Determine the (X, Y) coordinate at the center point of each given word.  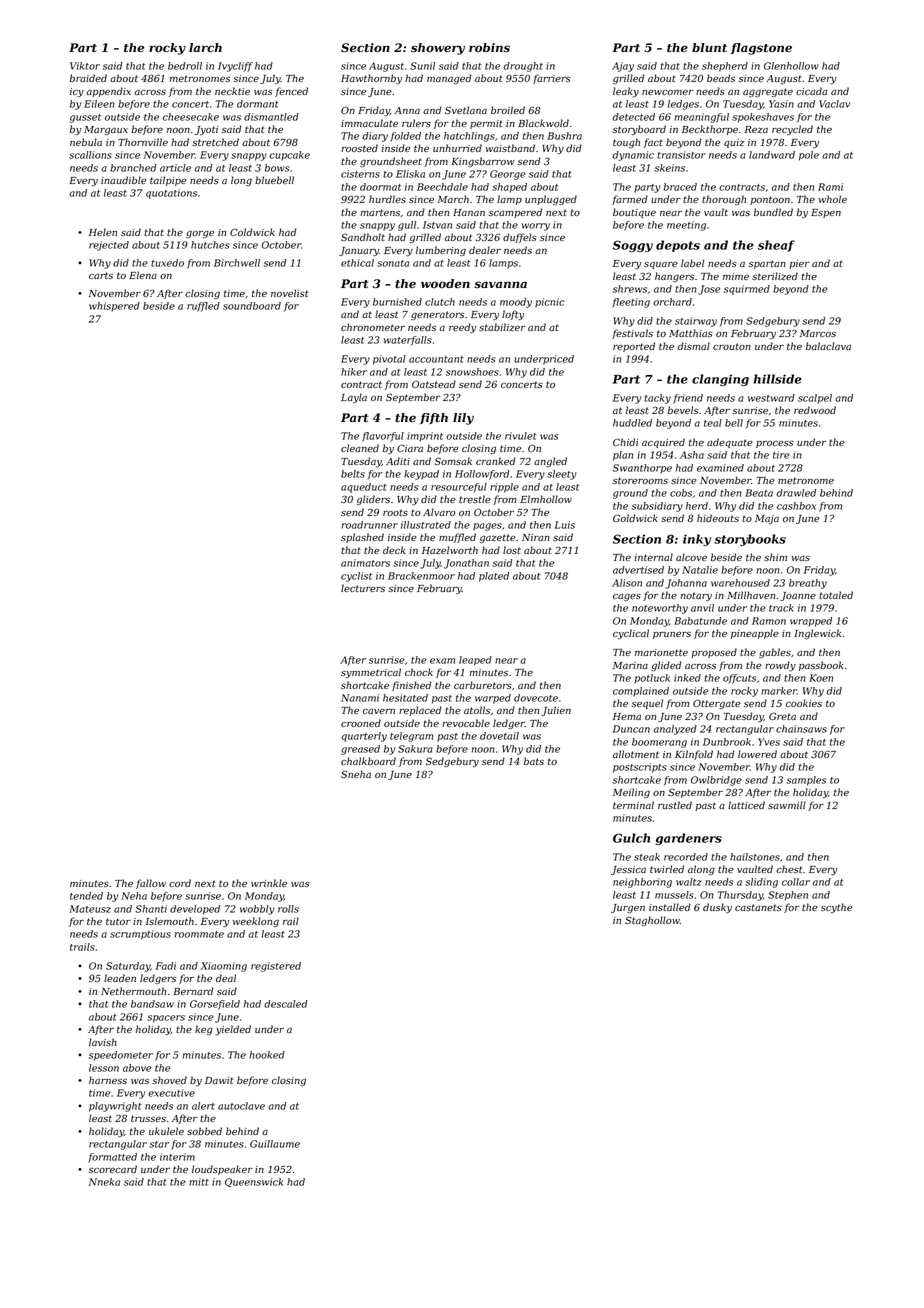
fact (653, 143)
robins (489, 48)
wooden (445, 284)
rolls (288, 909)
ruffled (203, 307)
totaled (836, 595)
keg (203, 1030)
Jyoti (206, 130)
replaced (420, 711)
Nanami (360, 698)
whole (833, 199)
